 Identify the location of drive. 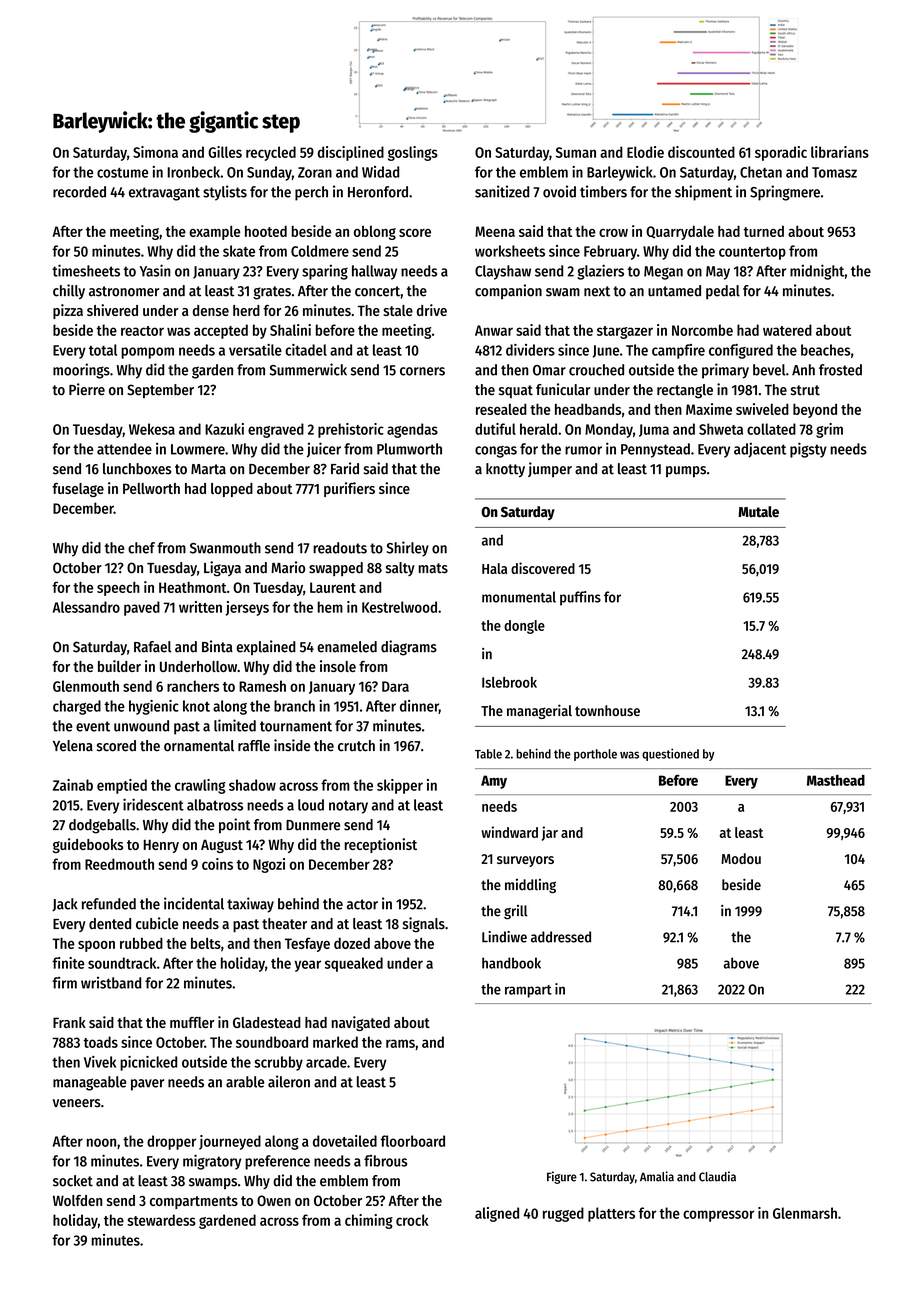
(432, 310).
